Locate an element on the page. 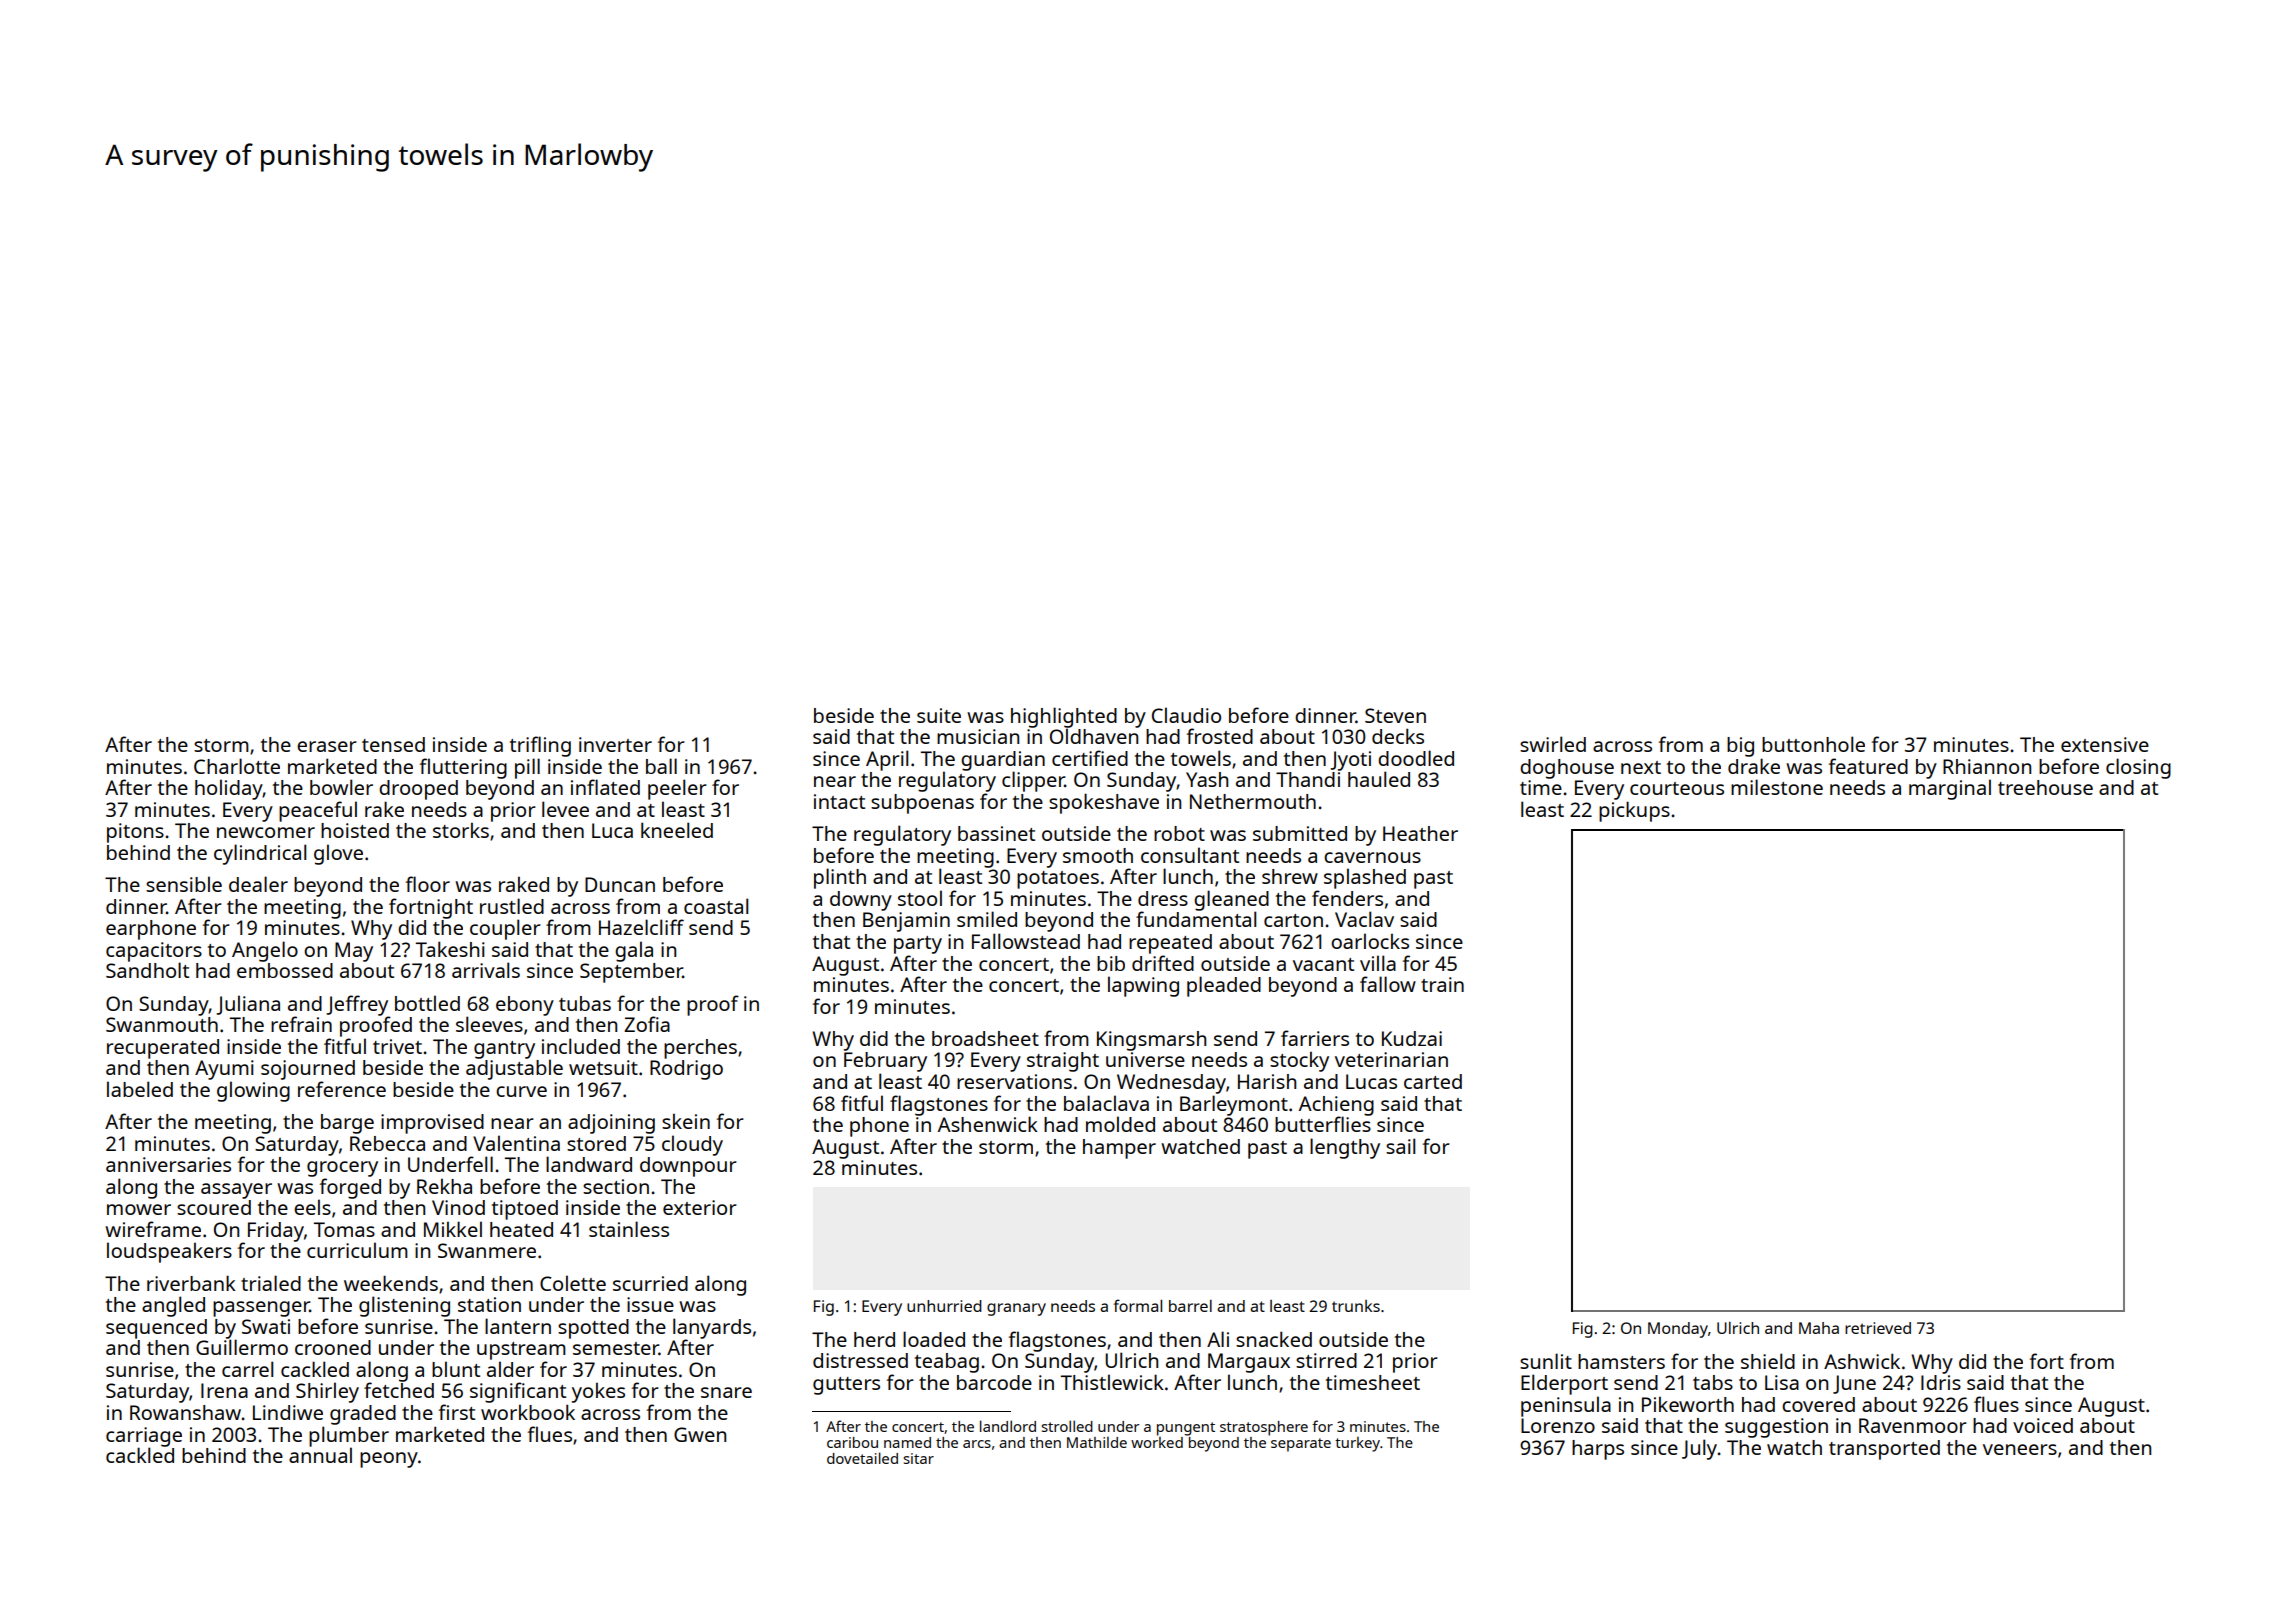  storks is located at coordinates (461, 830).
